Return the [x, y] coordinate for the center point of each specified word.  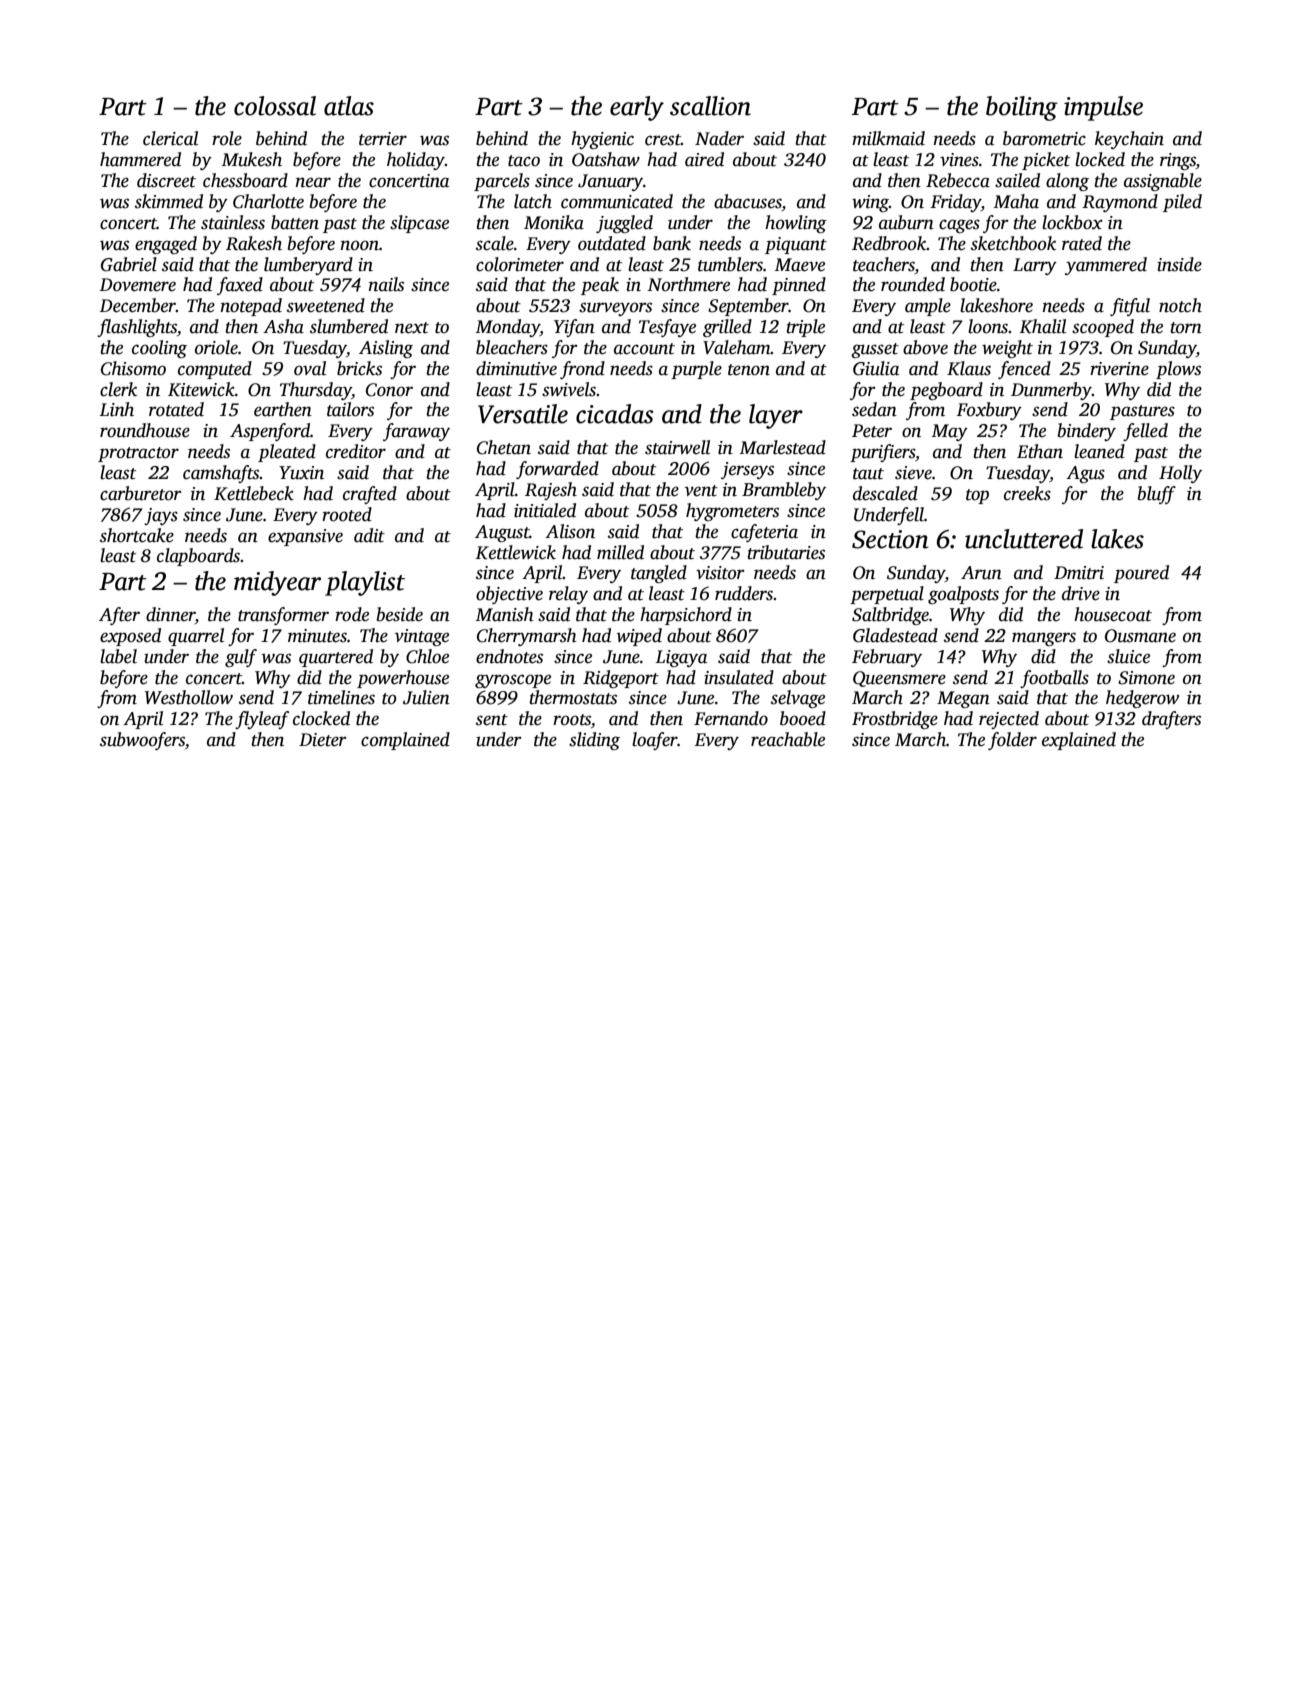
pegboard [946, 391]
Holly [1180, 474]
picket [1046, 161]
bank [672, 243]
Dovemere [138, 285]
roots [572, 720]
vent [701, 491]
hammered [140, 159]
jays [161, 516]
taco [524, 161]
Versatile [523, 414]
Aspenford [270, 432]
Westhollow [189, 697]
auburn [906, 222]
